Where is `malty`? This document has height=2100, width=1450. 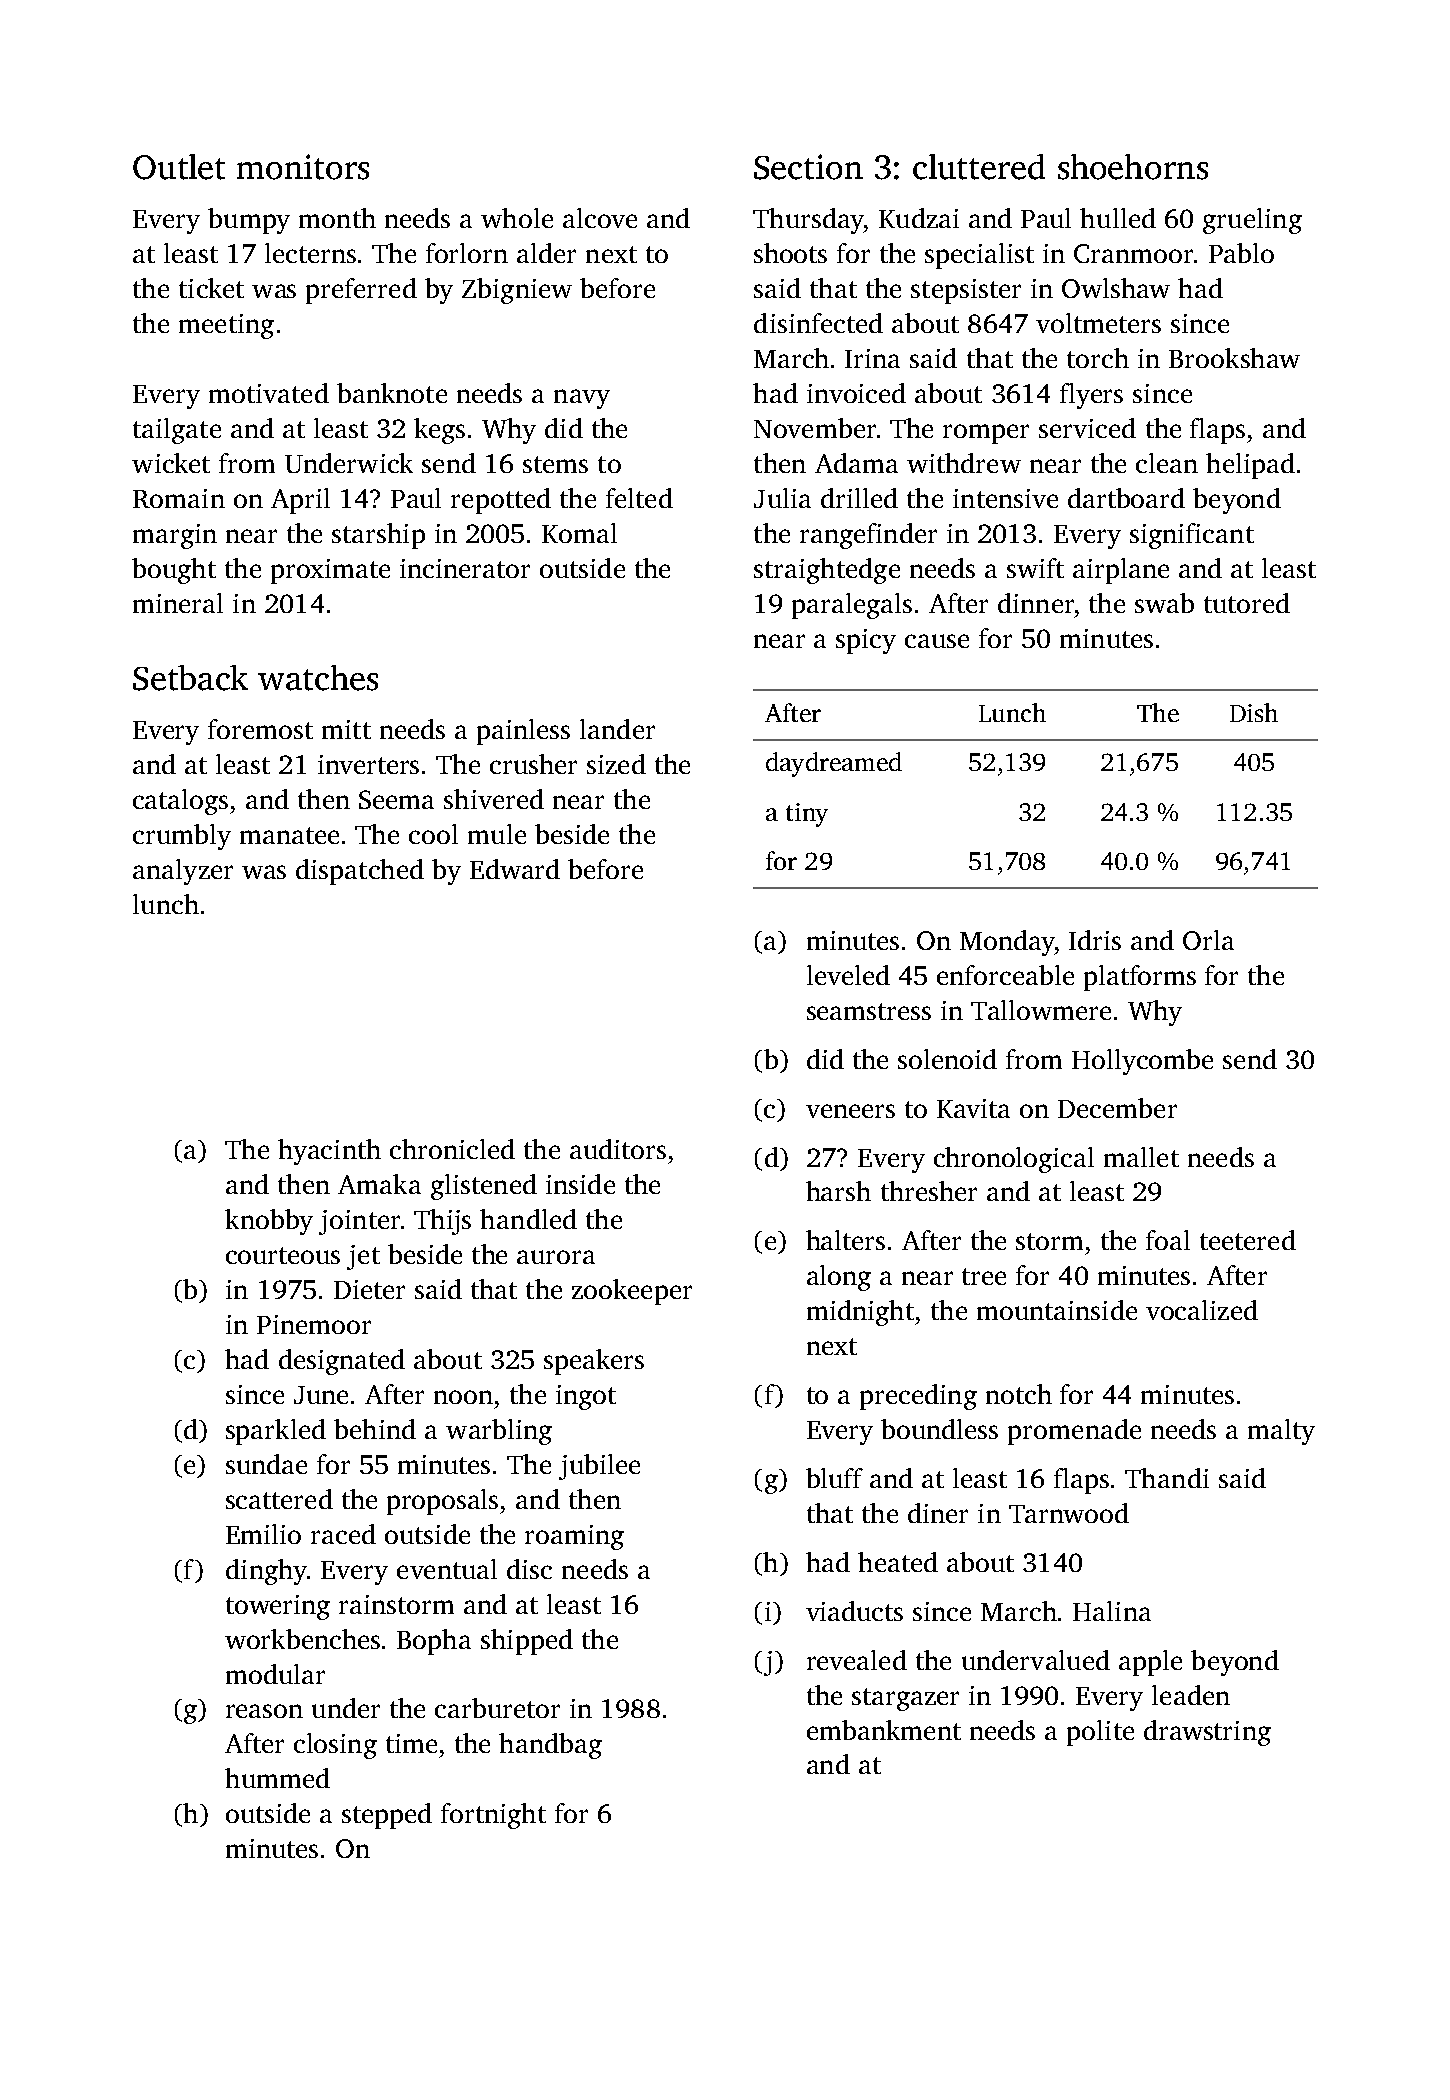 malty is located at coordinates (1281, 1432).
